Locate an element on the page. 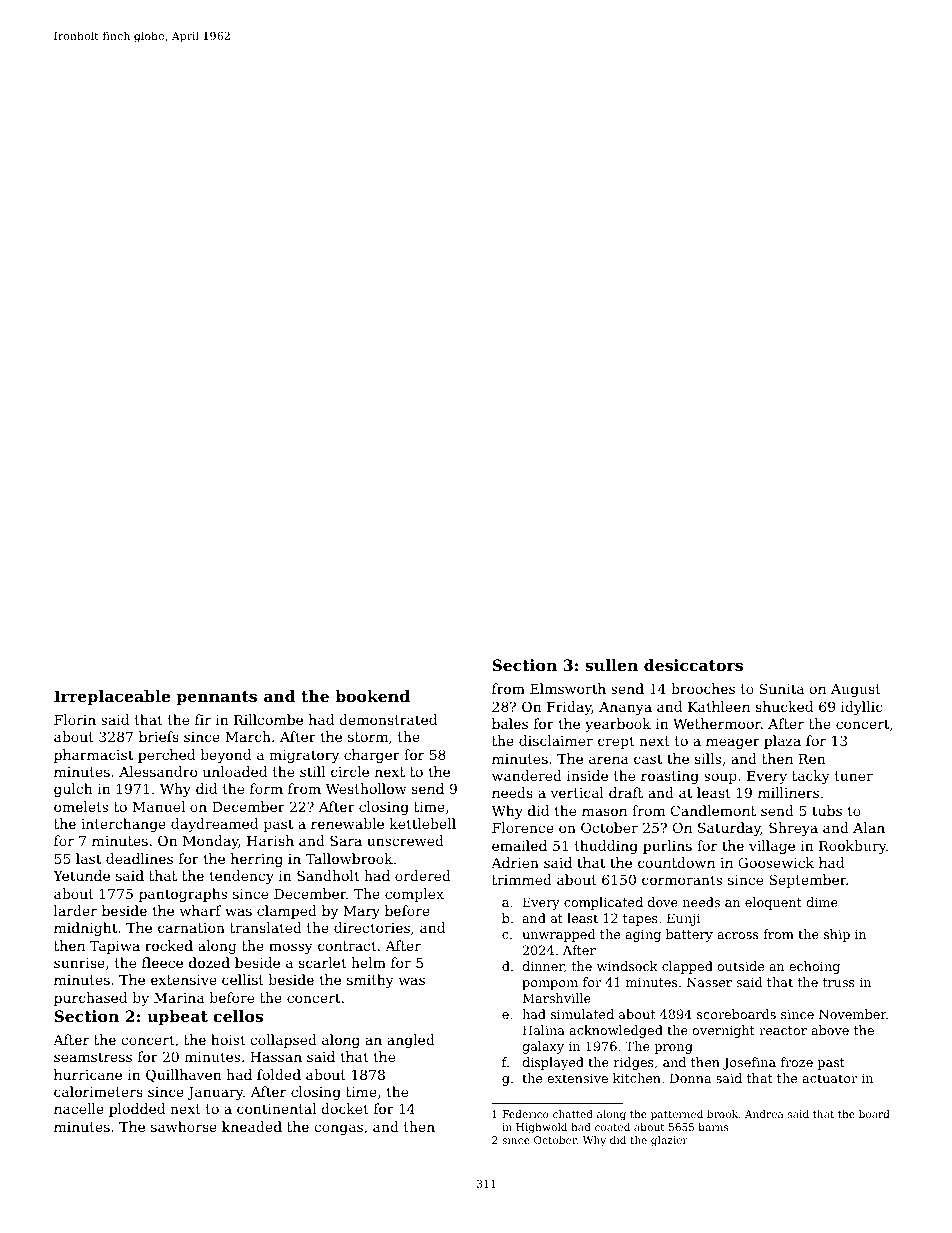 The width and height of the image is (952, 1233). Marshville is located at coordinates (557, 998).
